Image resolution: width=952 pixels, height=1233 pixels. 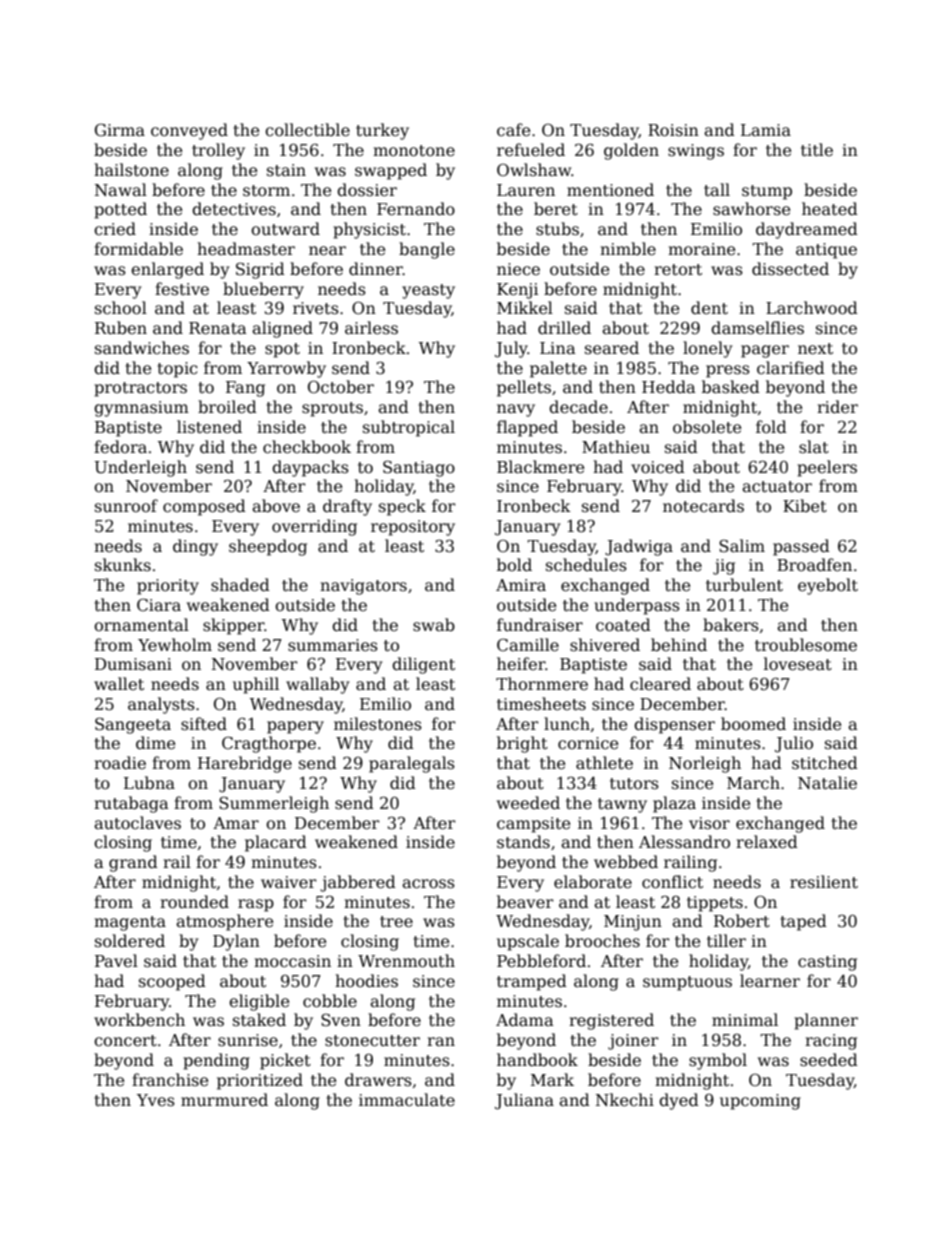 What do you see at coordinates (760, 1102) in the screenshot?
I see `upcoming` at bounding box center [760, 1102].
